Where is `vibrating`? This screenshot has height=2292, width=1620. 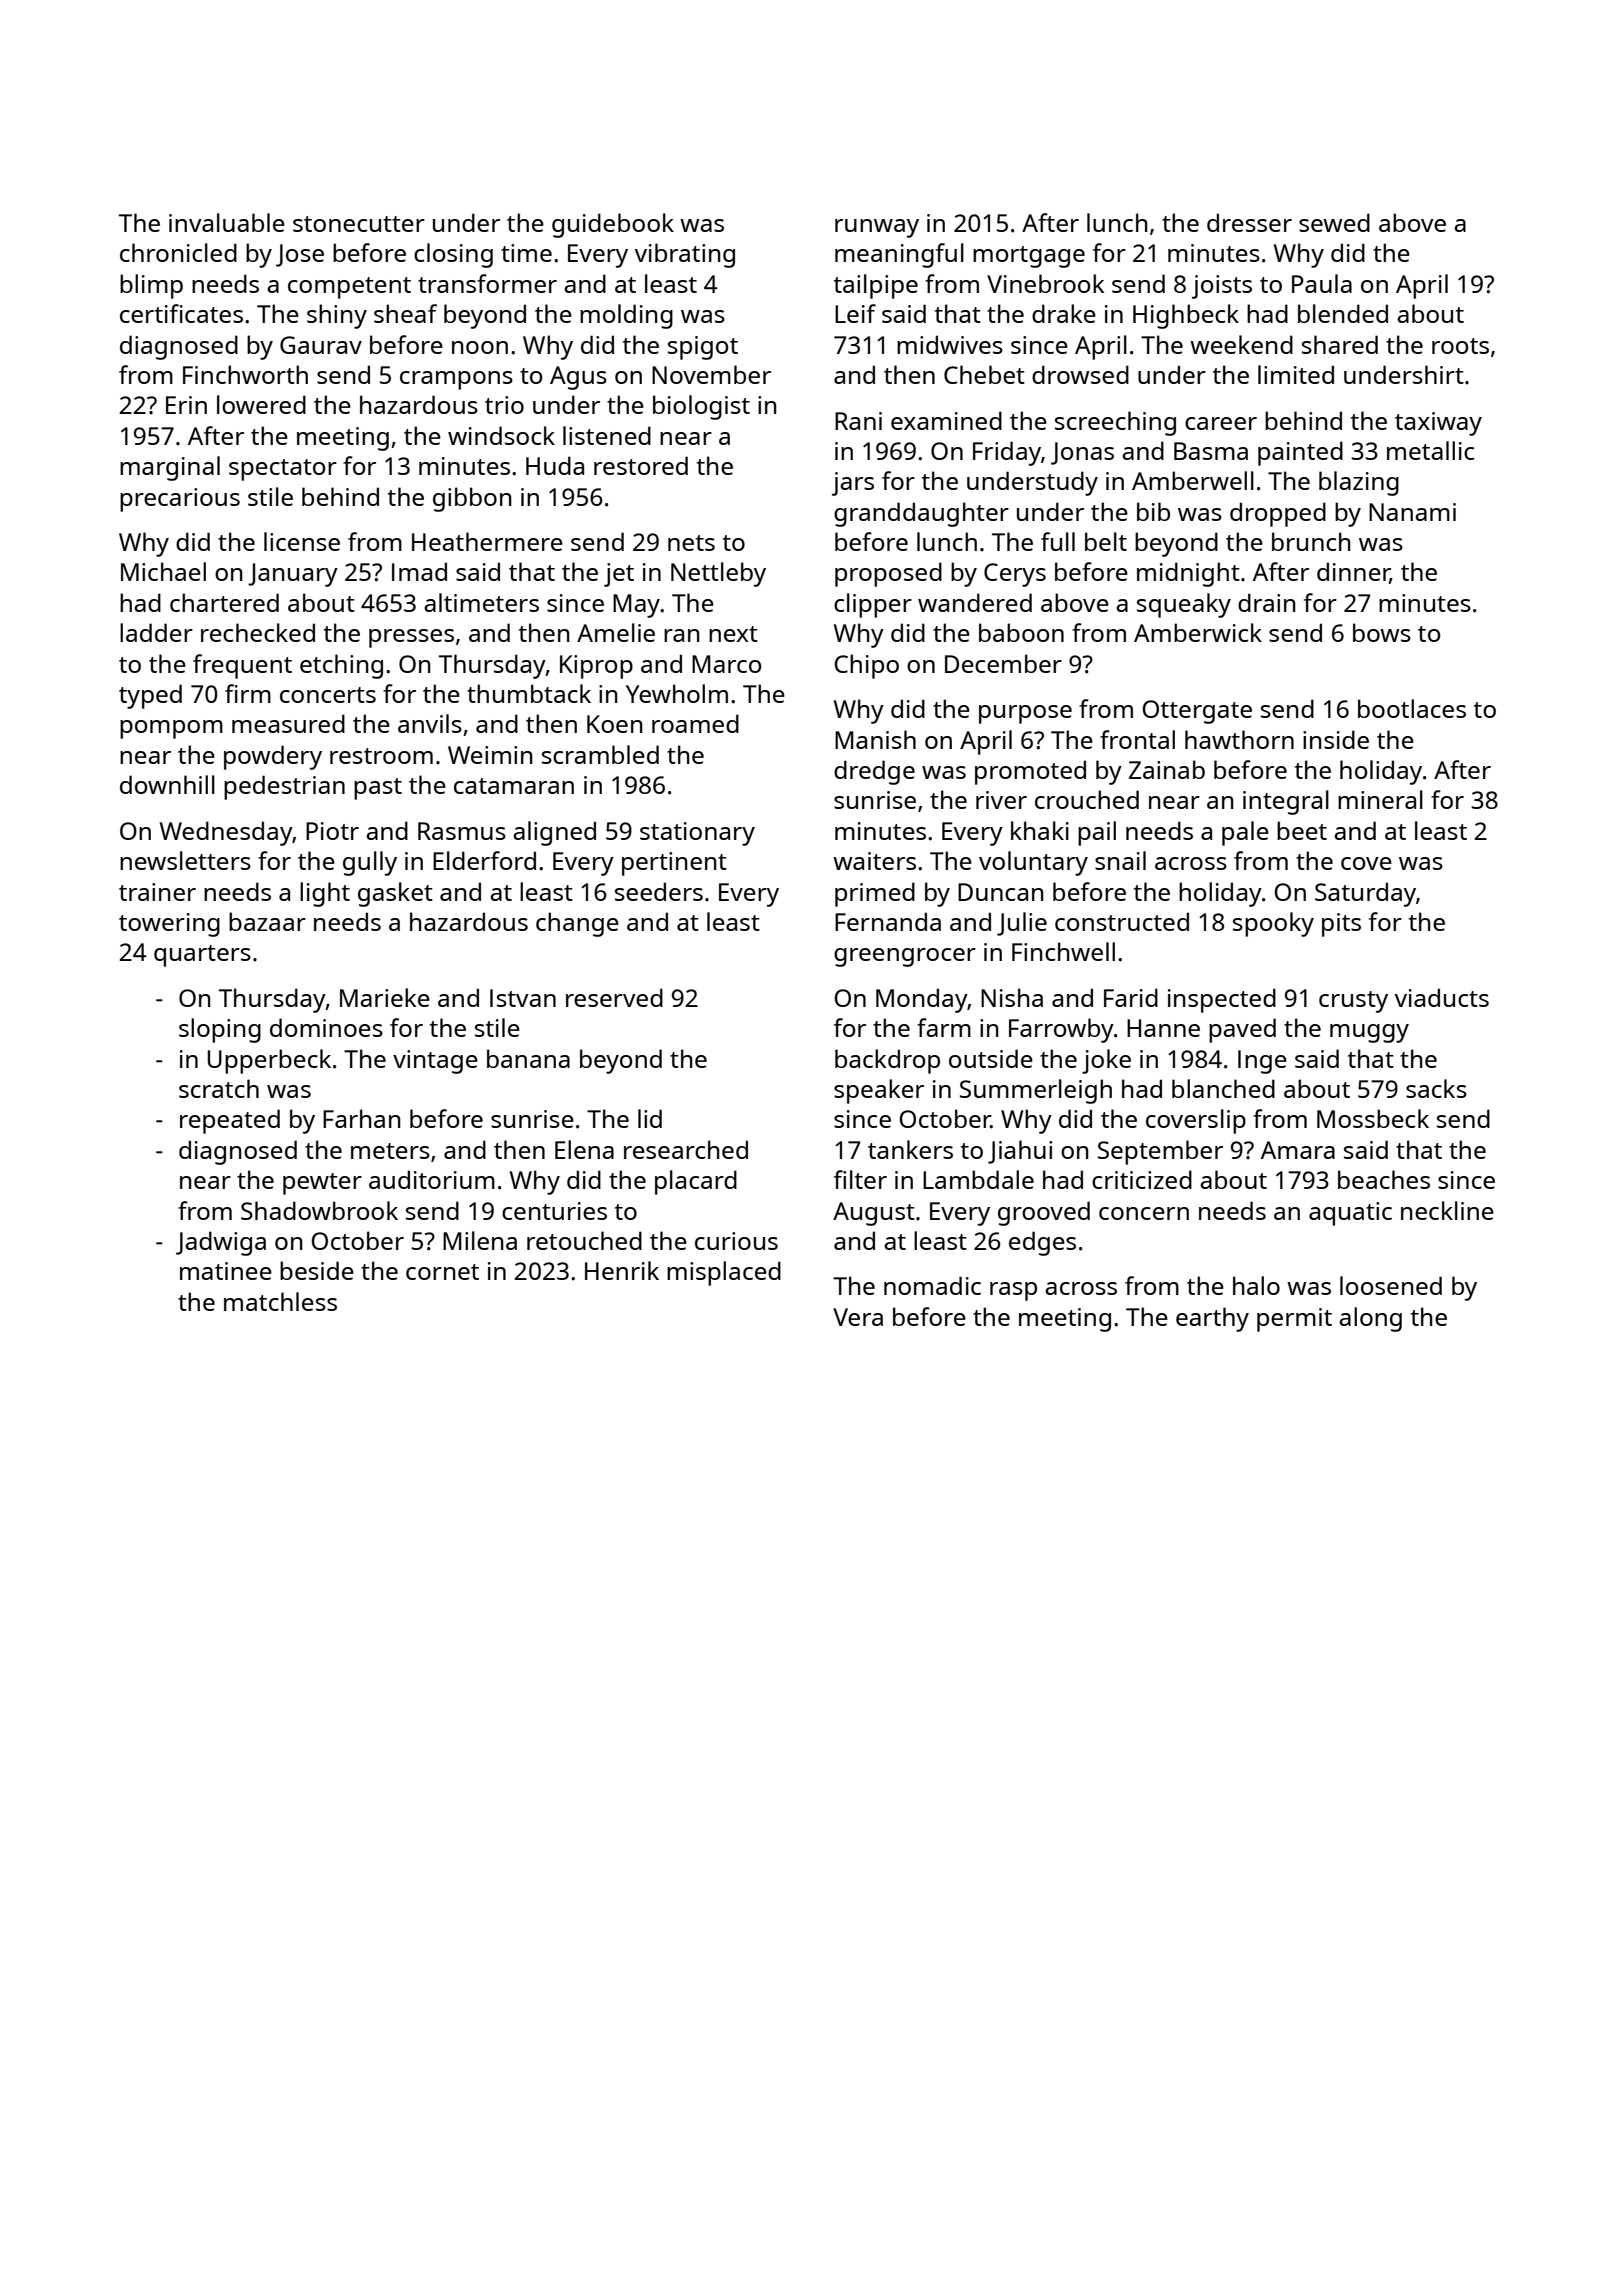
vibrating is located at coordinates (685, 255).
